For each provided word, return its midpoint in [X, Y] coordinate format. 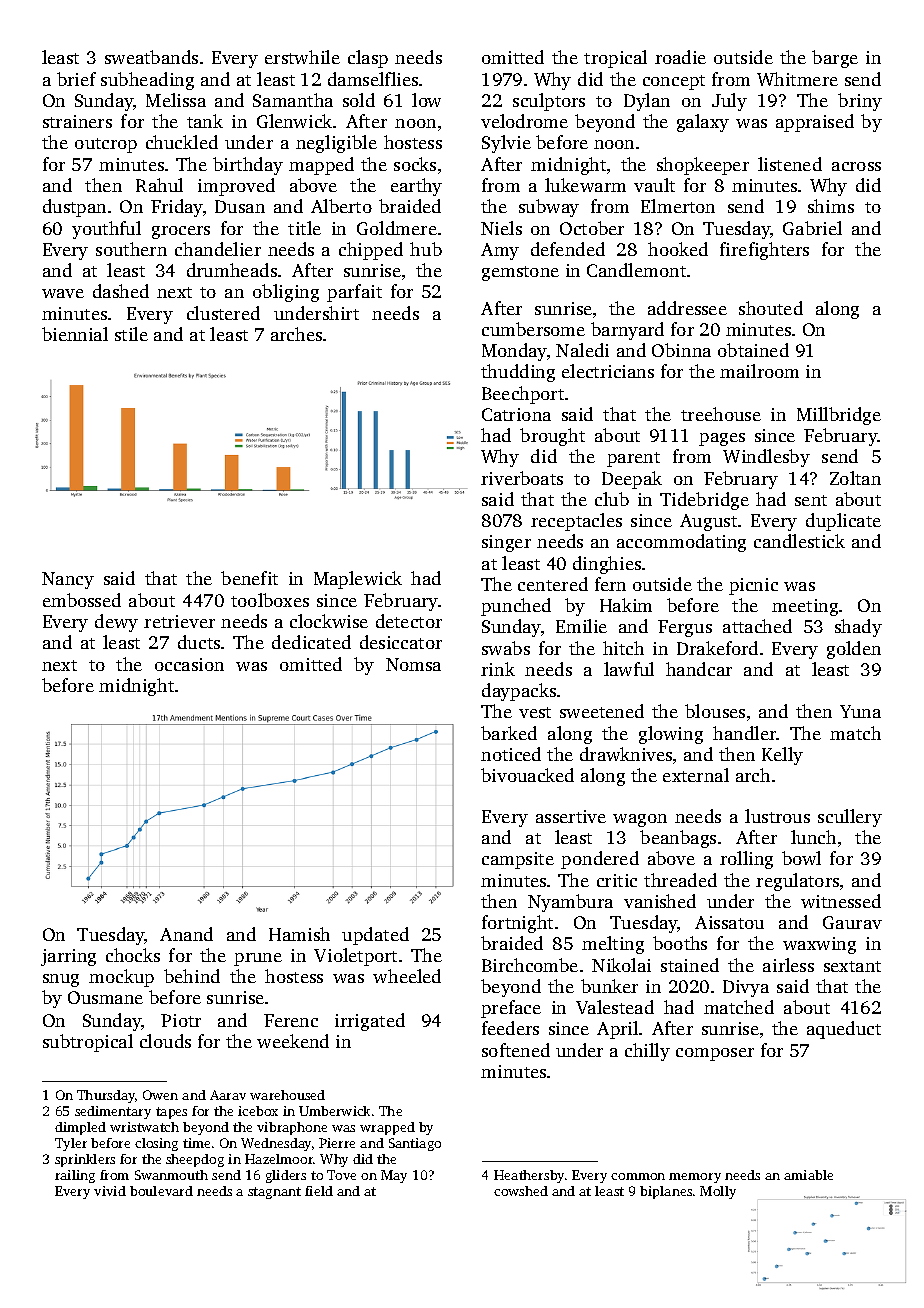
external [696, 775]
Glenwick [294, 121]
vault [654, 185]
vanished [660, 901]
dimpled [80, 1128]
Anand [186, 934]
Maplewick [358, 580]
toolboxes [270, 600]
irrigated [370, 1022]
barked [509, 733]
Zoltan [855, 478]
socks [415, 164]
